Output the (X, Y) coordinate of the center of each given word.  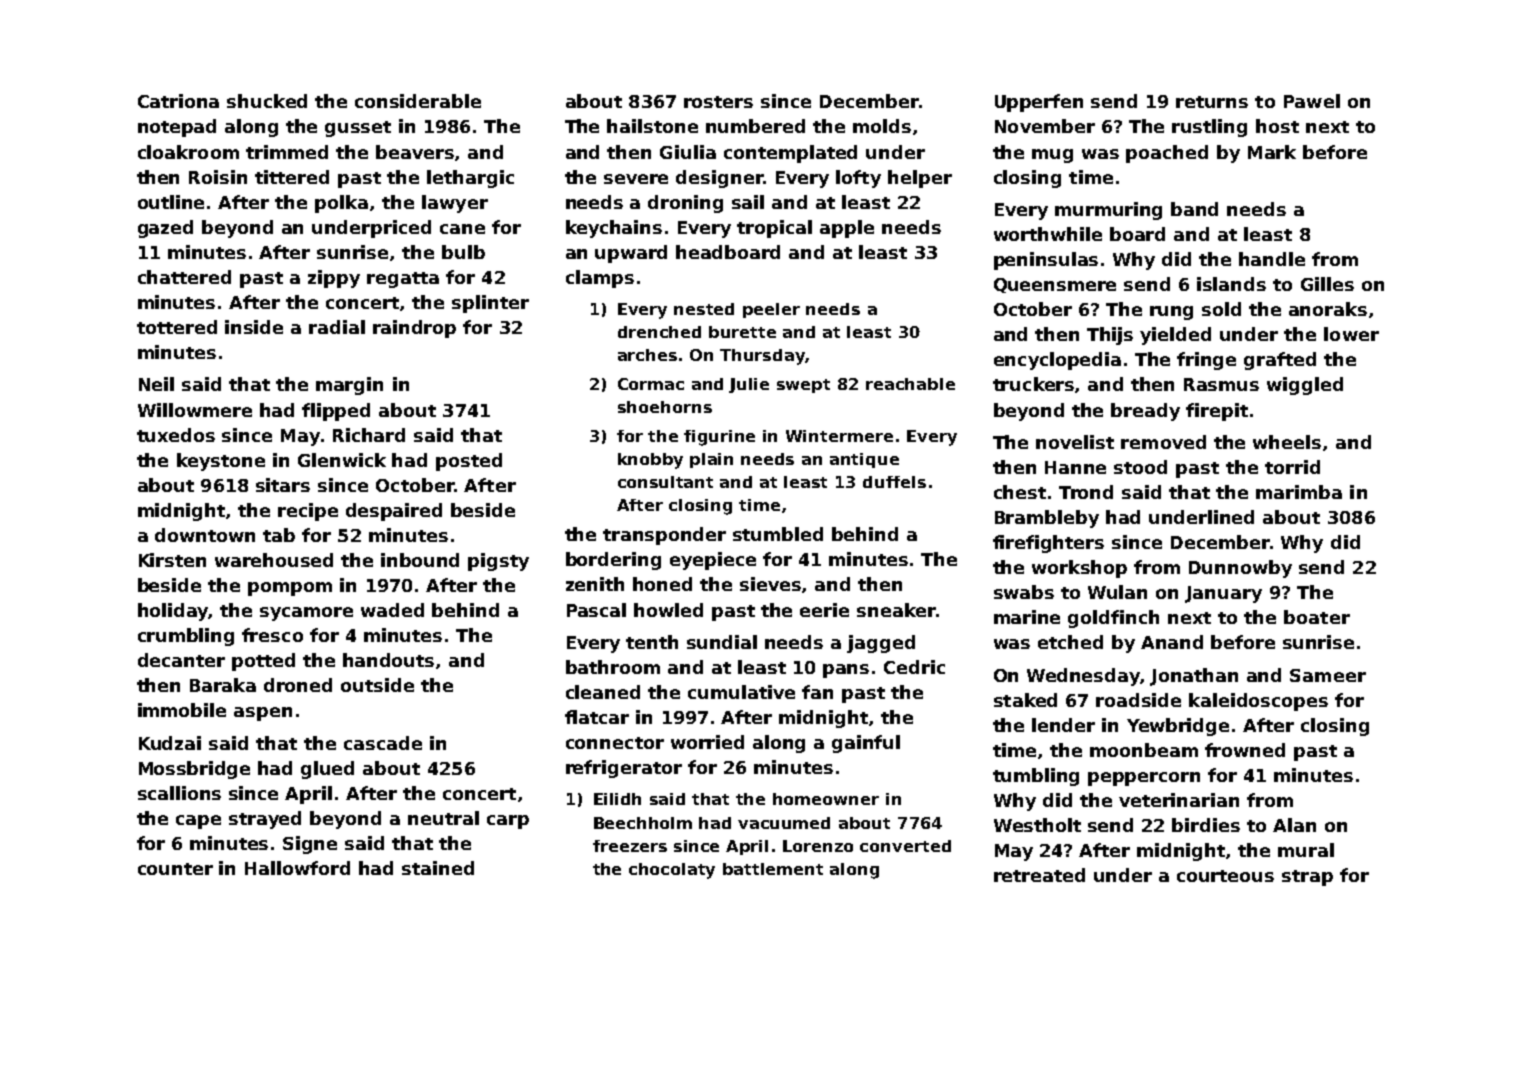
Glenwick (342, 460)
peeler (771, 310)
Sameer (1328, 675)
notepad (177, 128)
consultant (665, 482)
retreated (1039, 875)
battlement (773, 869)
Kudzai (170, 743)
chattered (184, 277)
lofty (858, 179)
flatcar (597, 717)
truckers (1033, 384)
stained (438, 868)
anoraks (1328, 309)
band (1194, 209)
